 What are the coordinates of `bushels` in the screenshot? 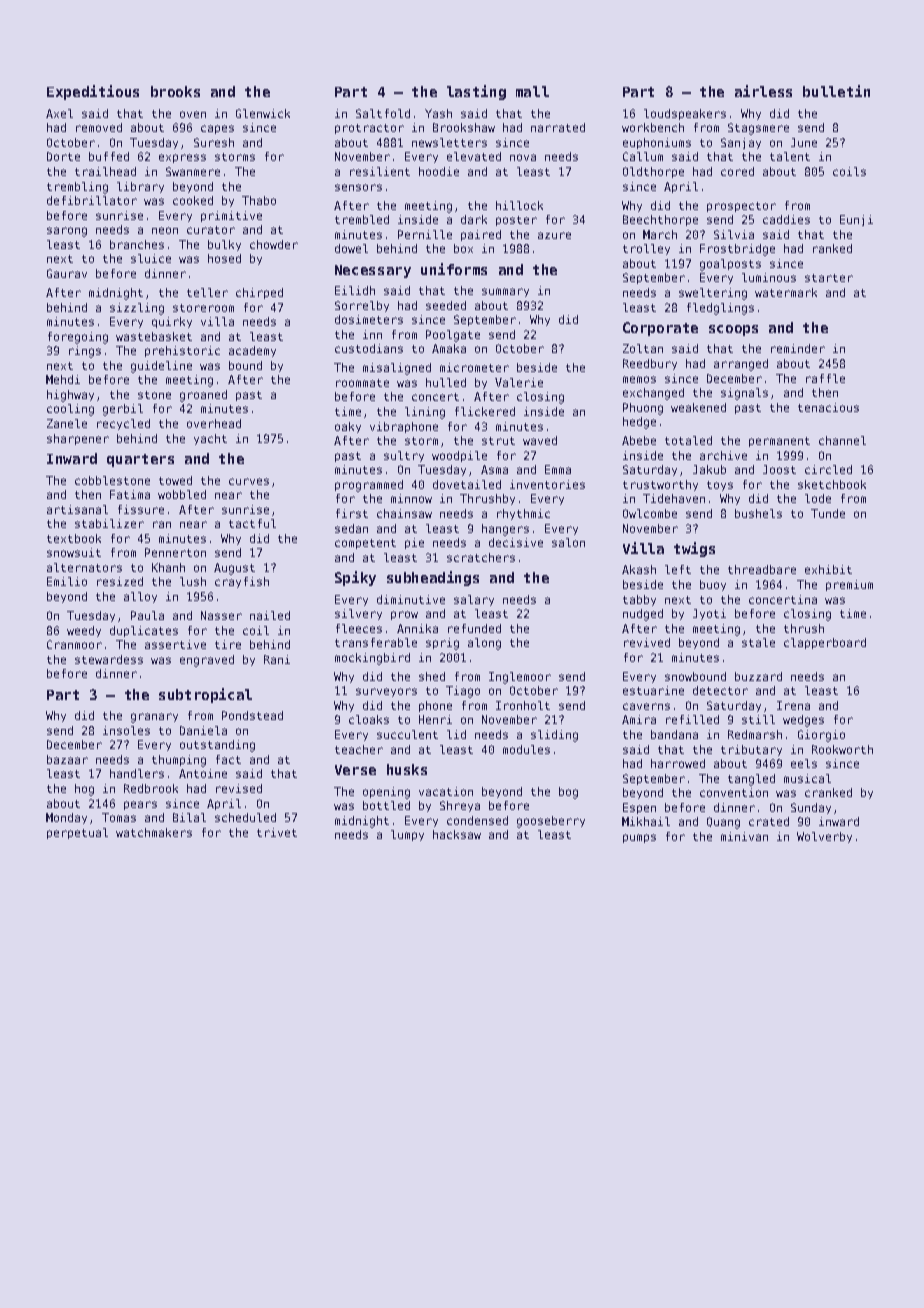 It's located at (758, 513).
